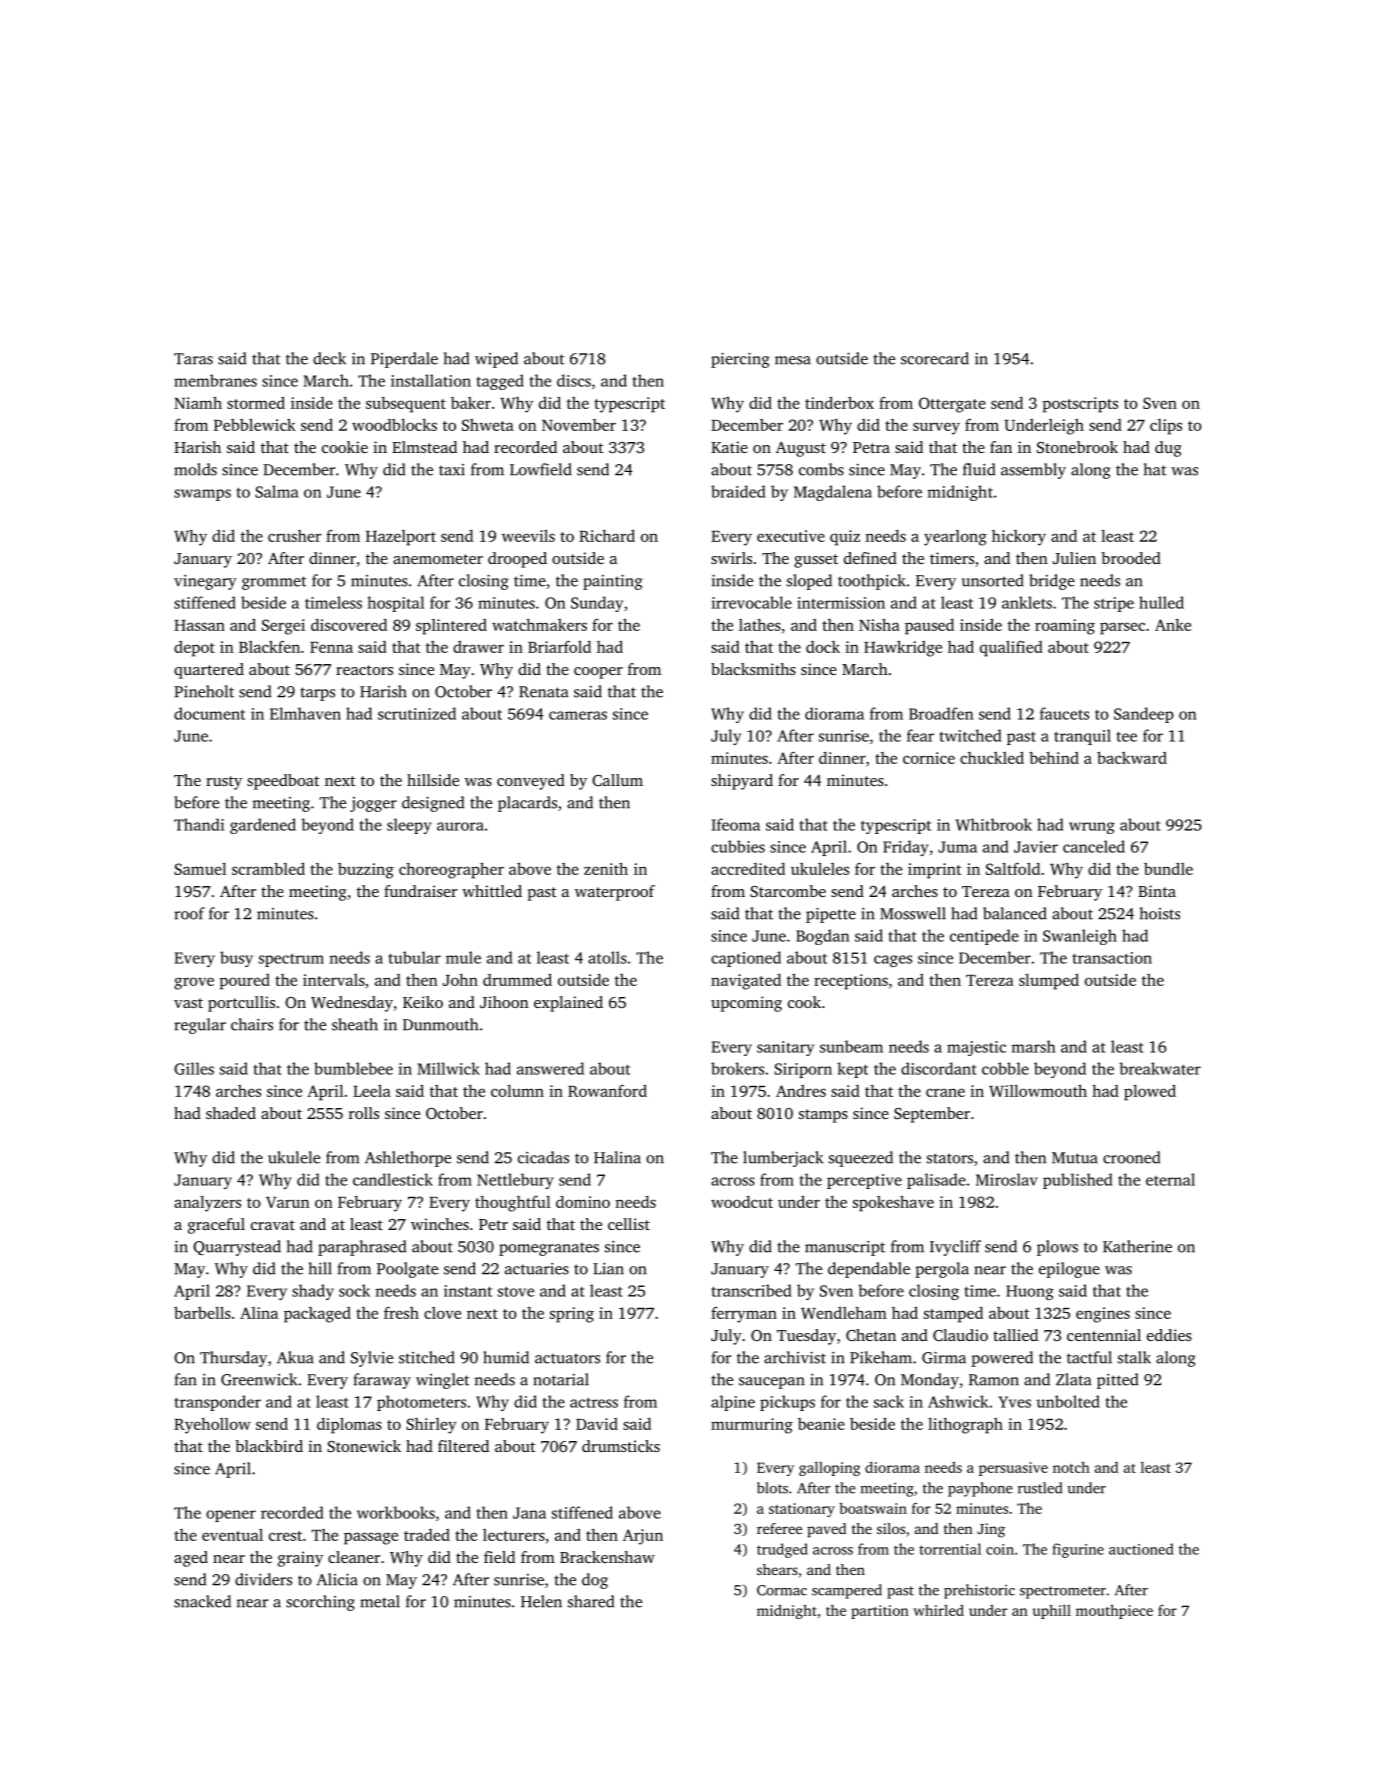 This page has height=1783, width=1378. What do you see at coordinates (1157, 891) in the page?
I see `Binta` at bounding box center [1157, 891].
